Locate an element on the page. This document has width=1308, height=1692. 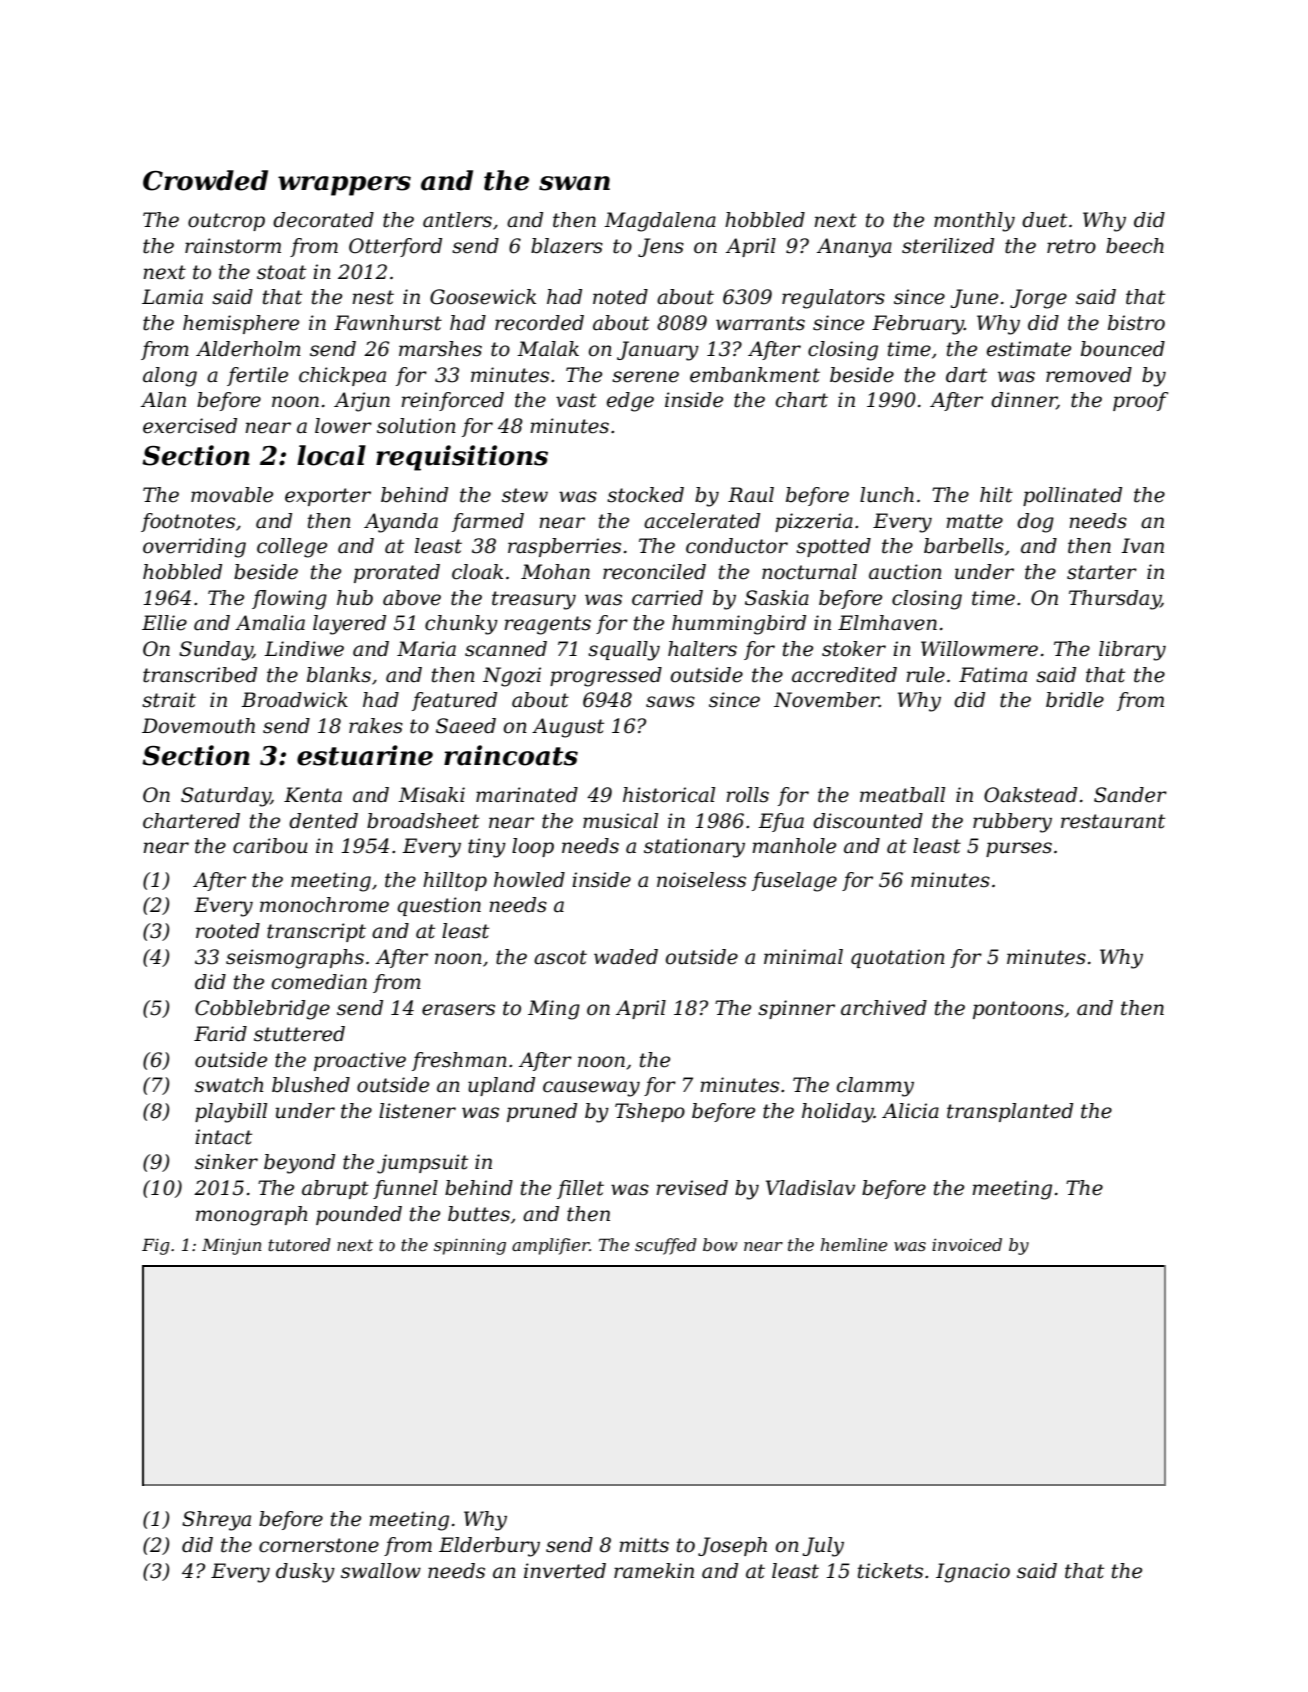
waded is located at coordinates (626, 957).
